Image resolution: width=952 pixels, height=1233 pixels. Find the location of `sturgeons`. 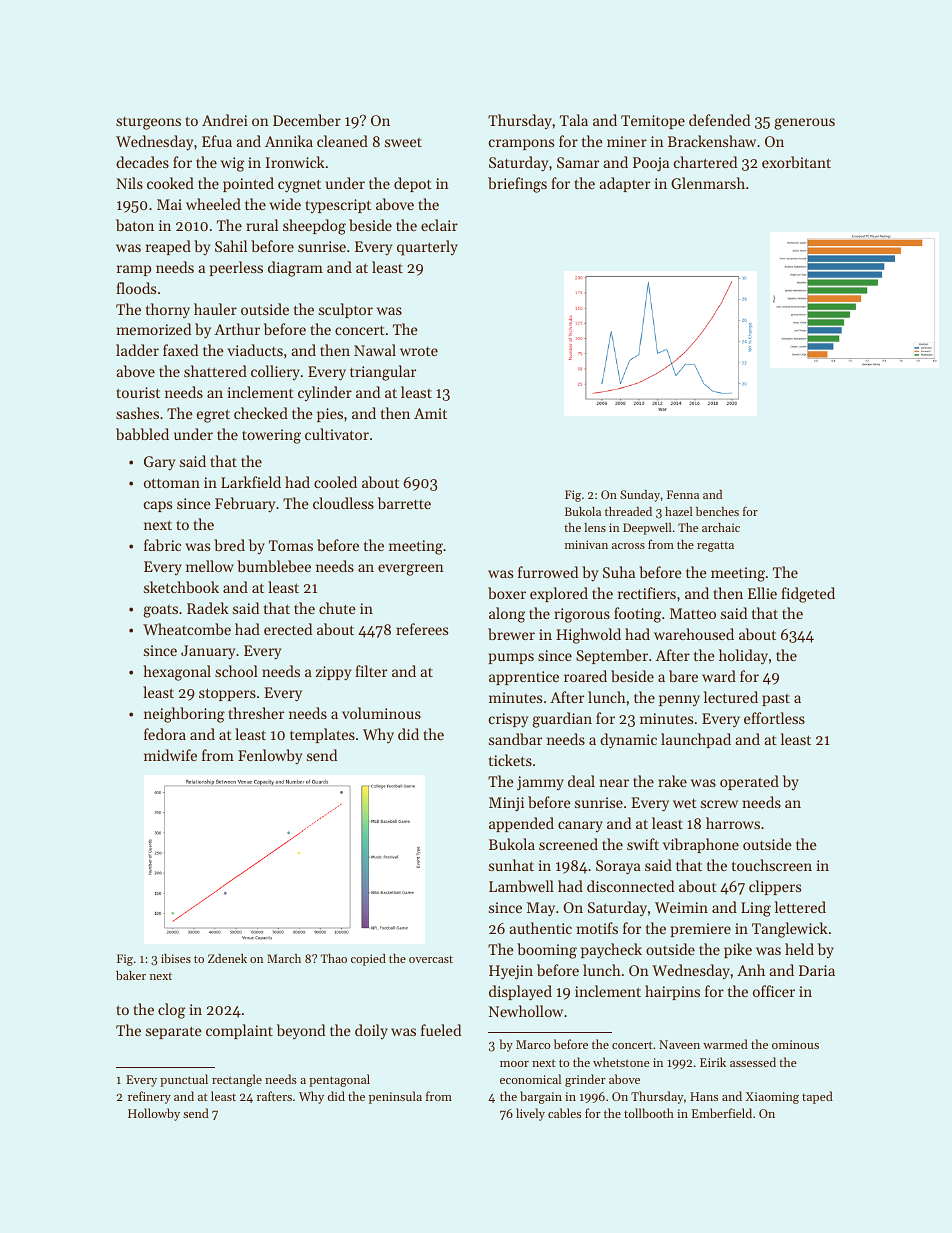

sturgeons is located at coordinates (148, 123).
